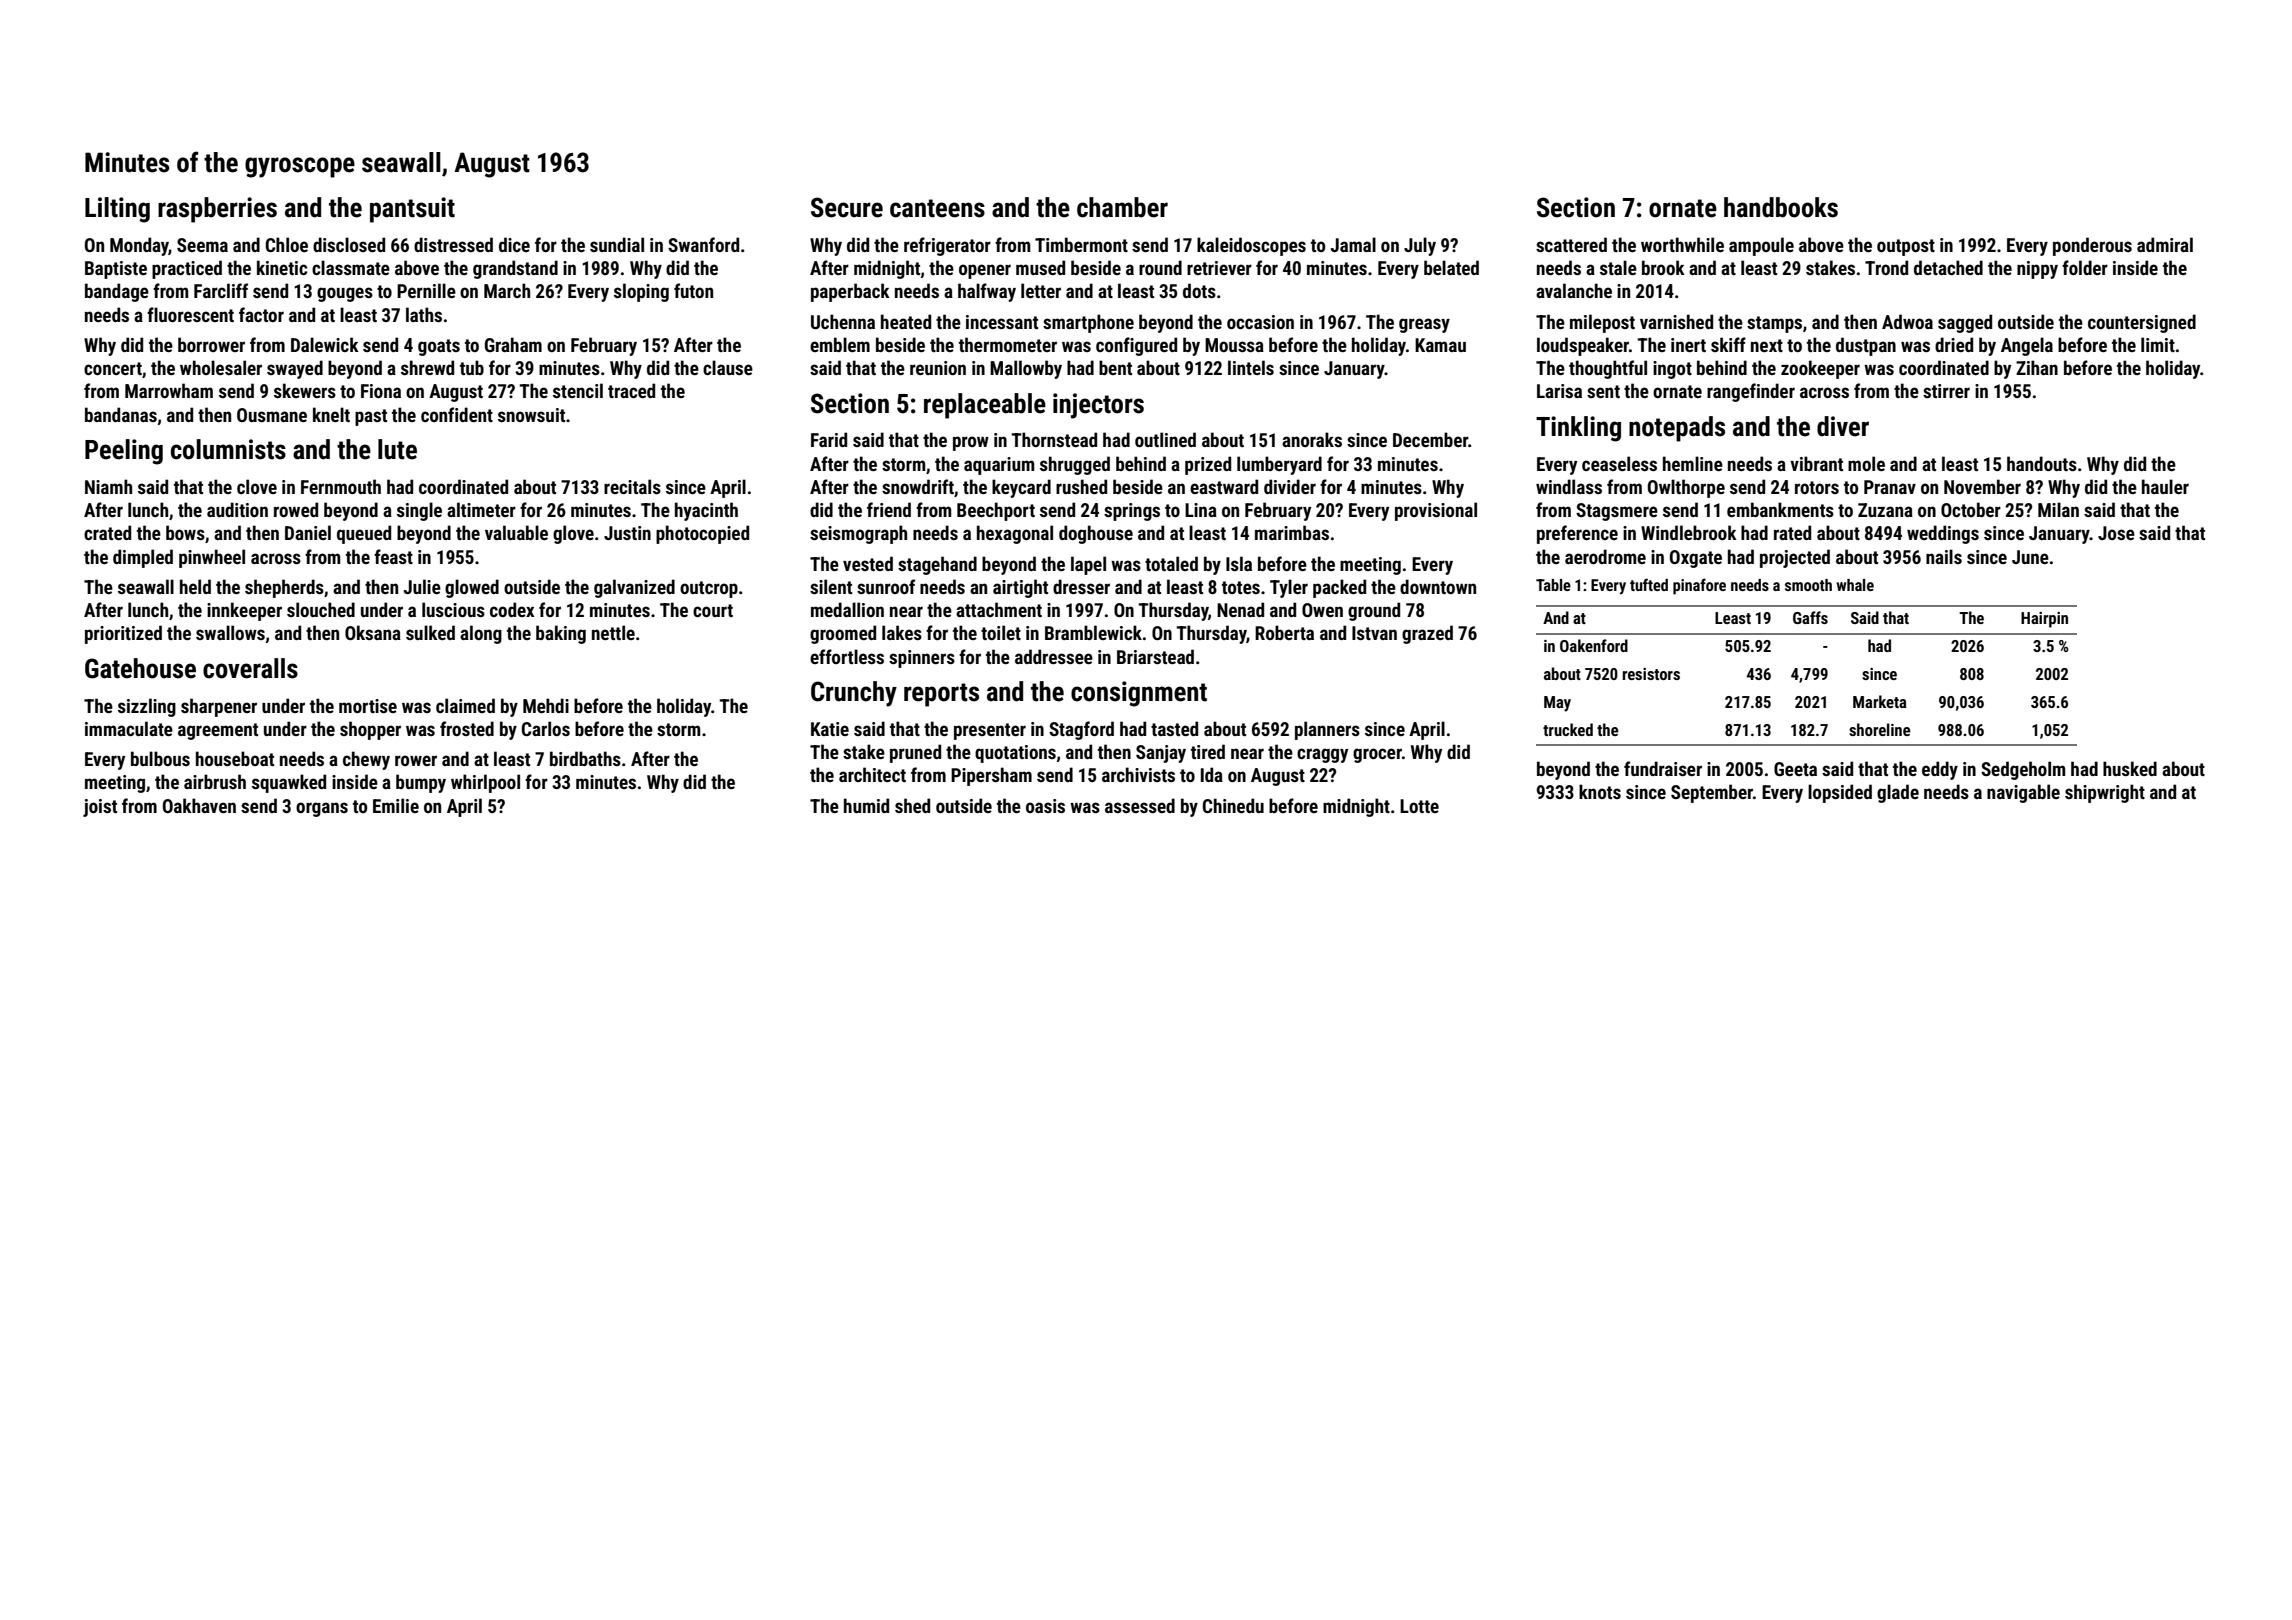  I want to click on shipwright, so click(2105, 793).
